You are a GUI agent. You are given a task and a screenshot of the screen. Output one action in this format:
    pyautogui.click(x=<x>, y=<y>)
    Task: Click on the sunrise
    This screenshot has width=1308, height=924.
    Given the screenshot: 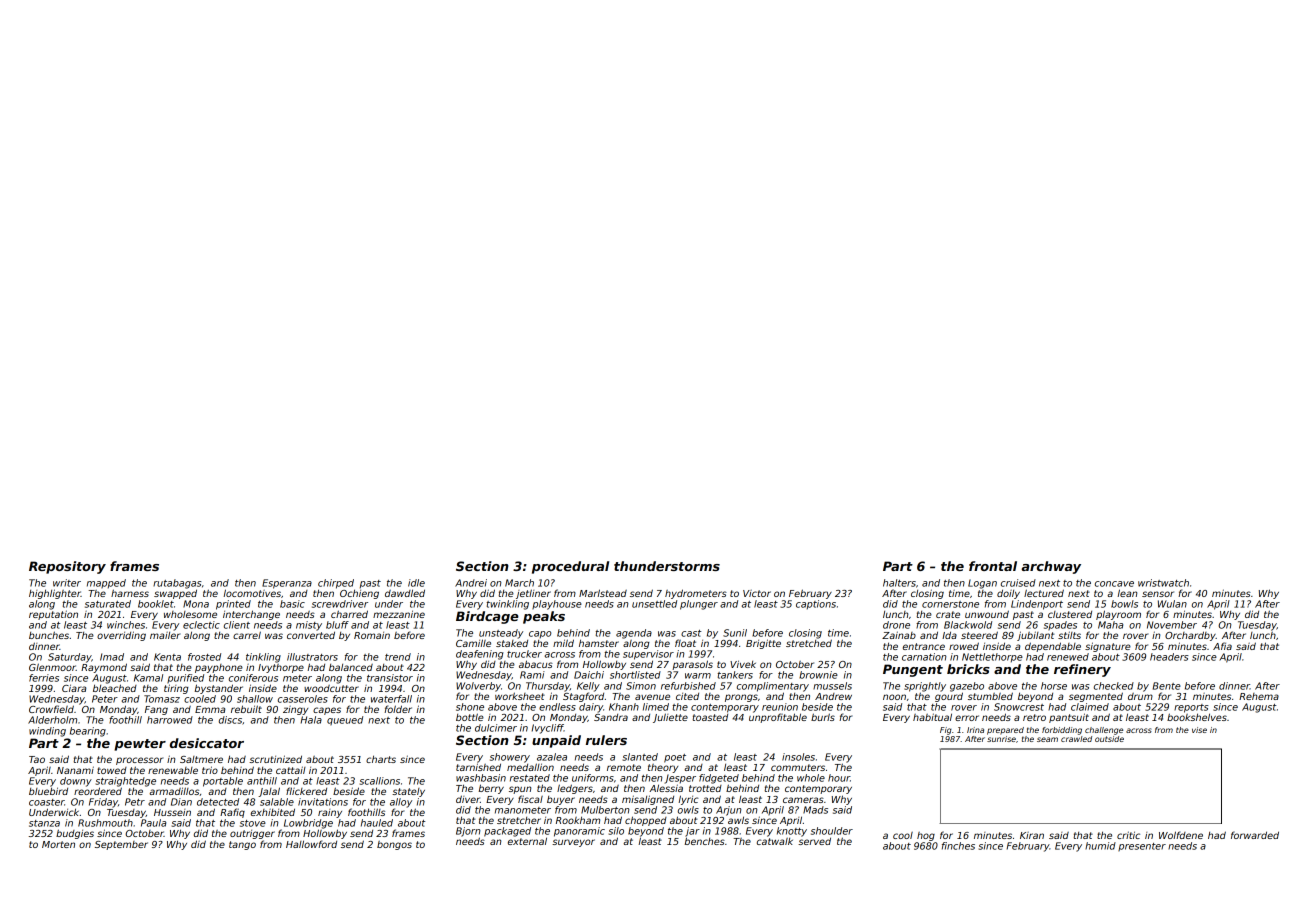 What is the action you would take?
    pyautogui.click(x=1001, y=739)
